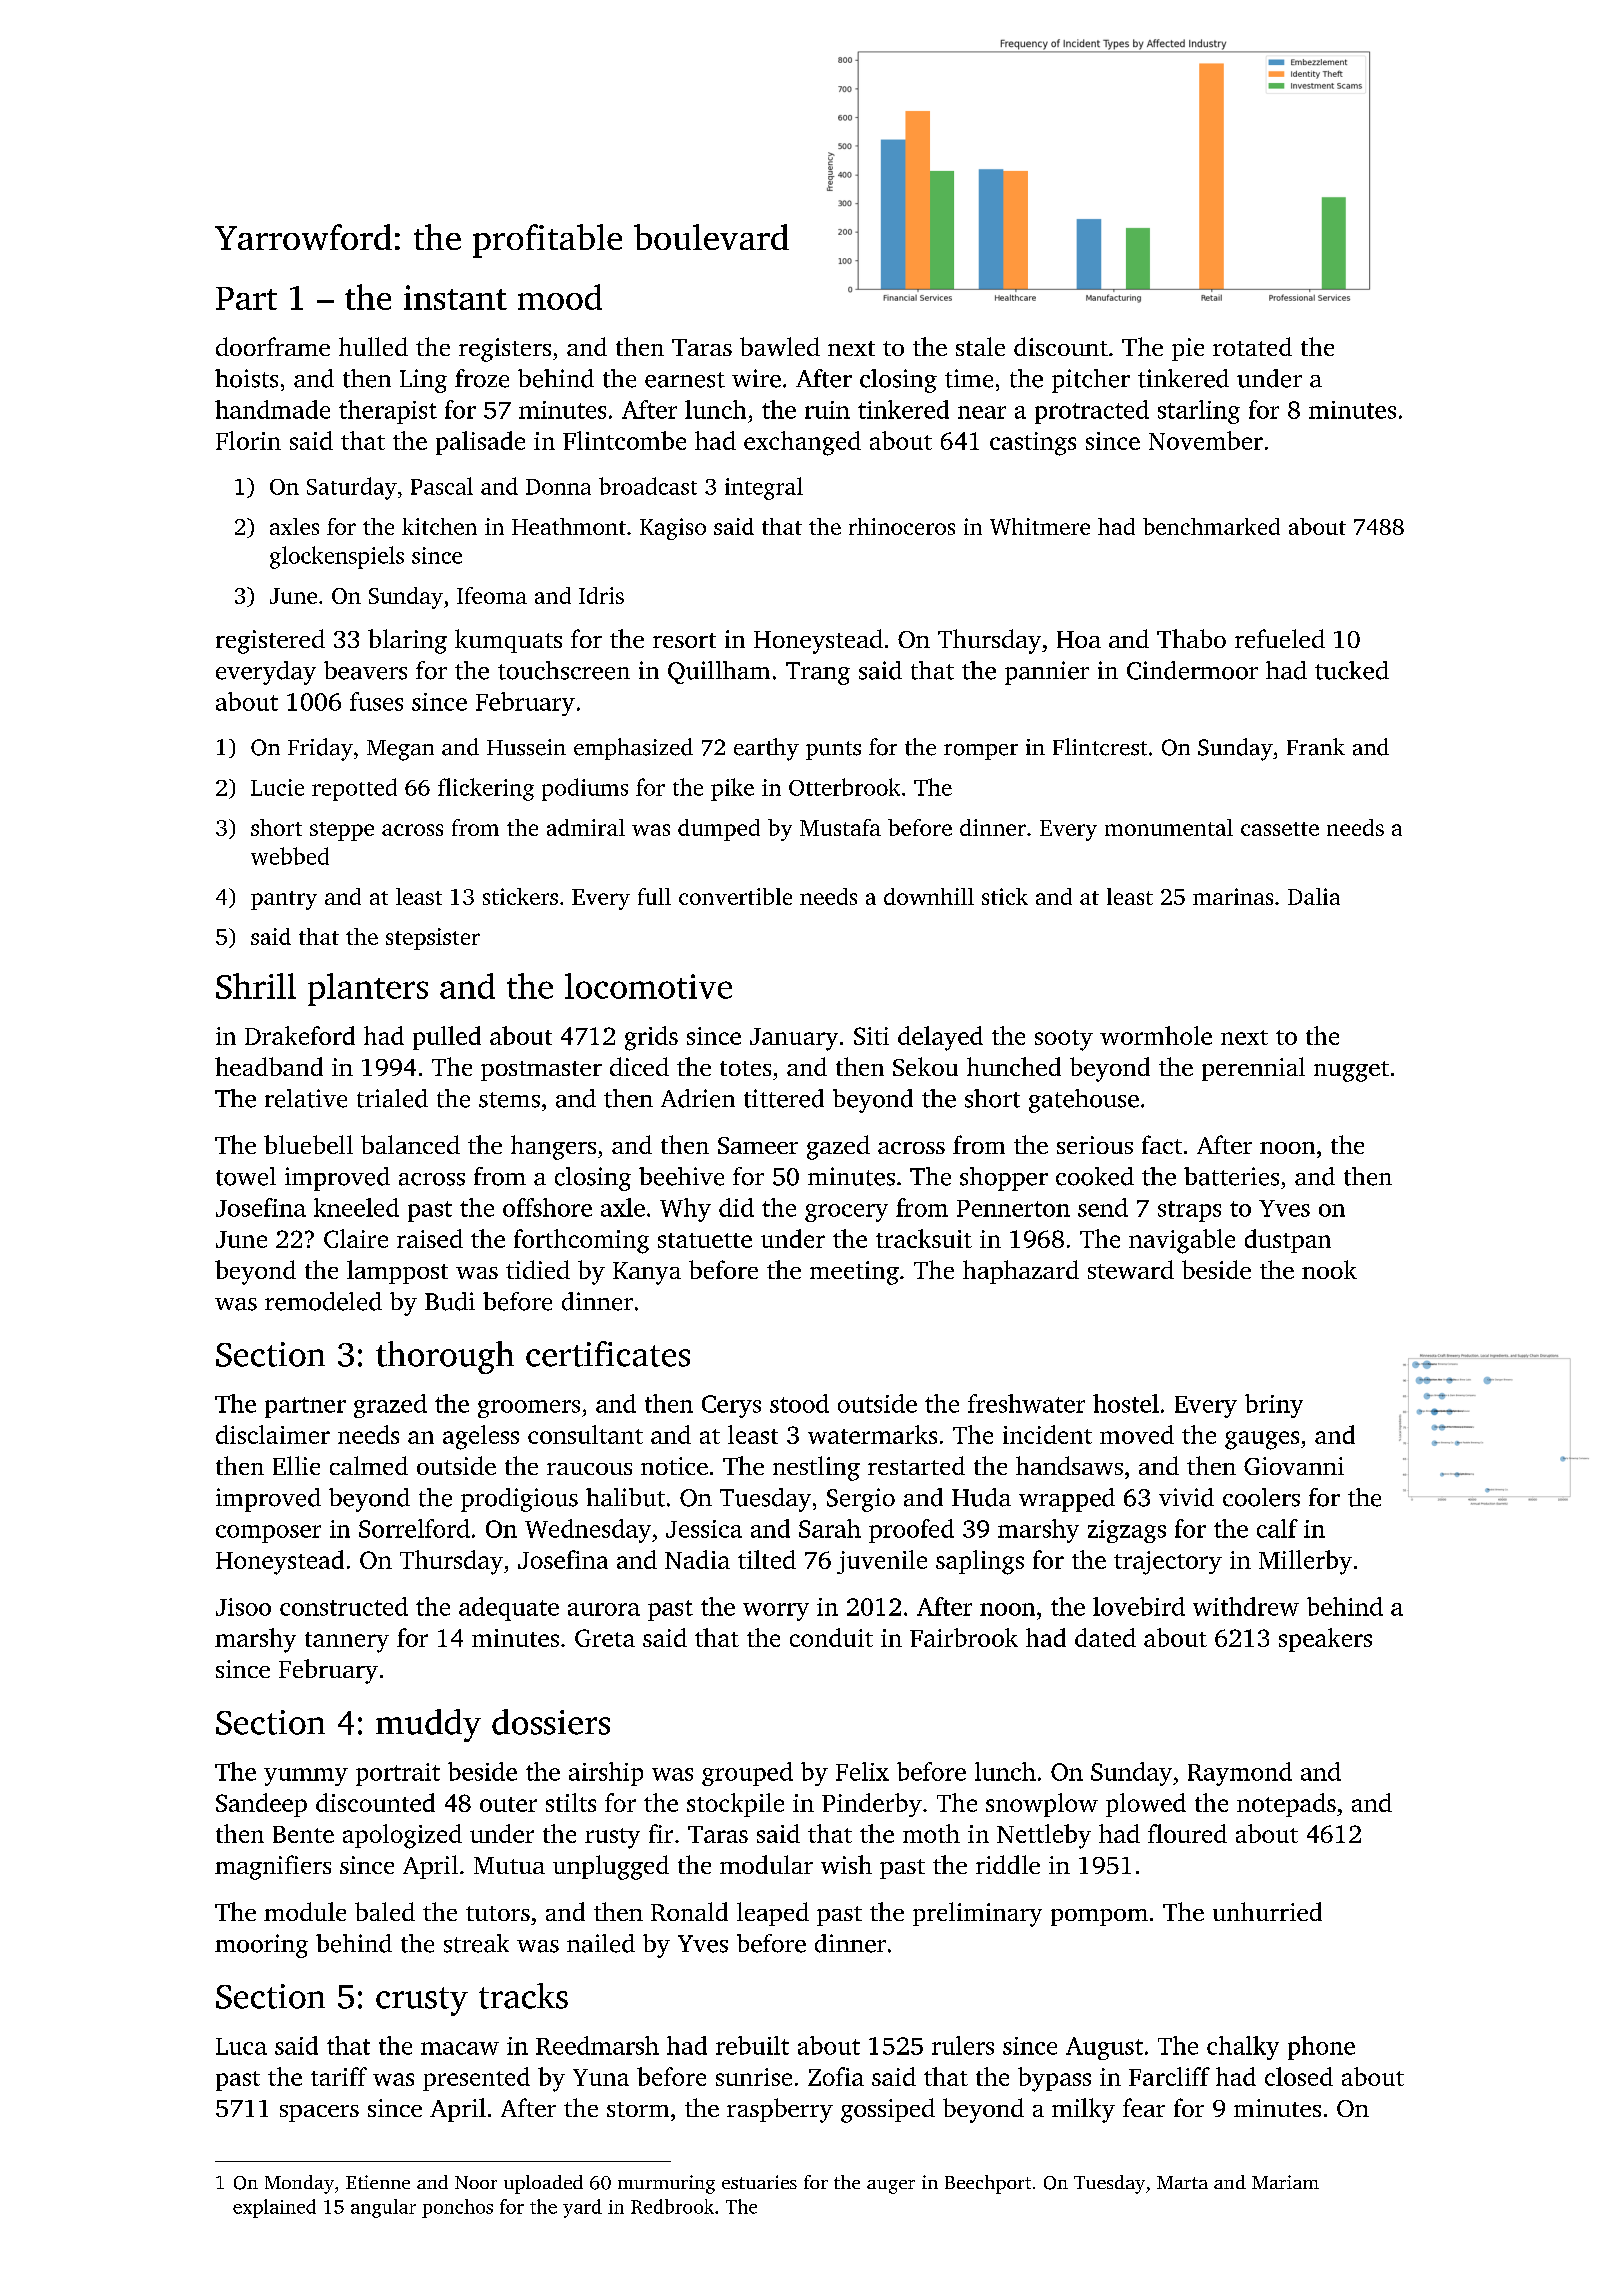 The height and width of the screenshot is (2292, 1620). Describe the element at coordinates (1299, 2076) in the screenshot. I see `closed` at that location.
